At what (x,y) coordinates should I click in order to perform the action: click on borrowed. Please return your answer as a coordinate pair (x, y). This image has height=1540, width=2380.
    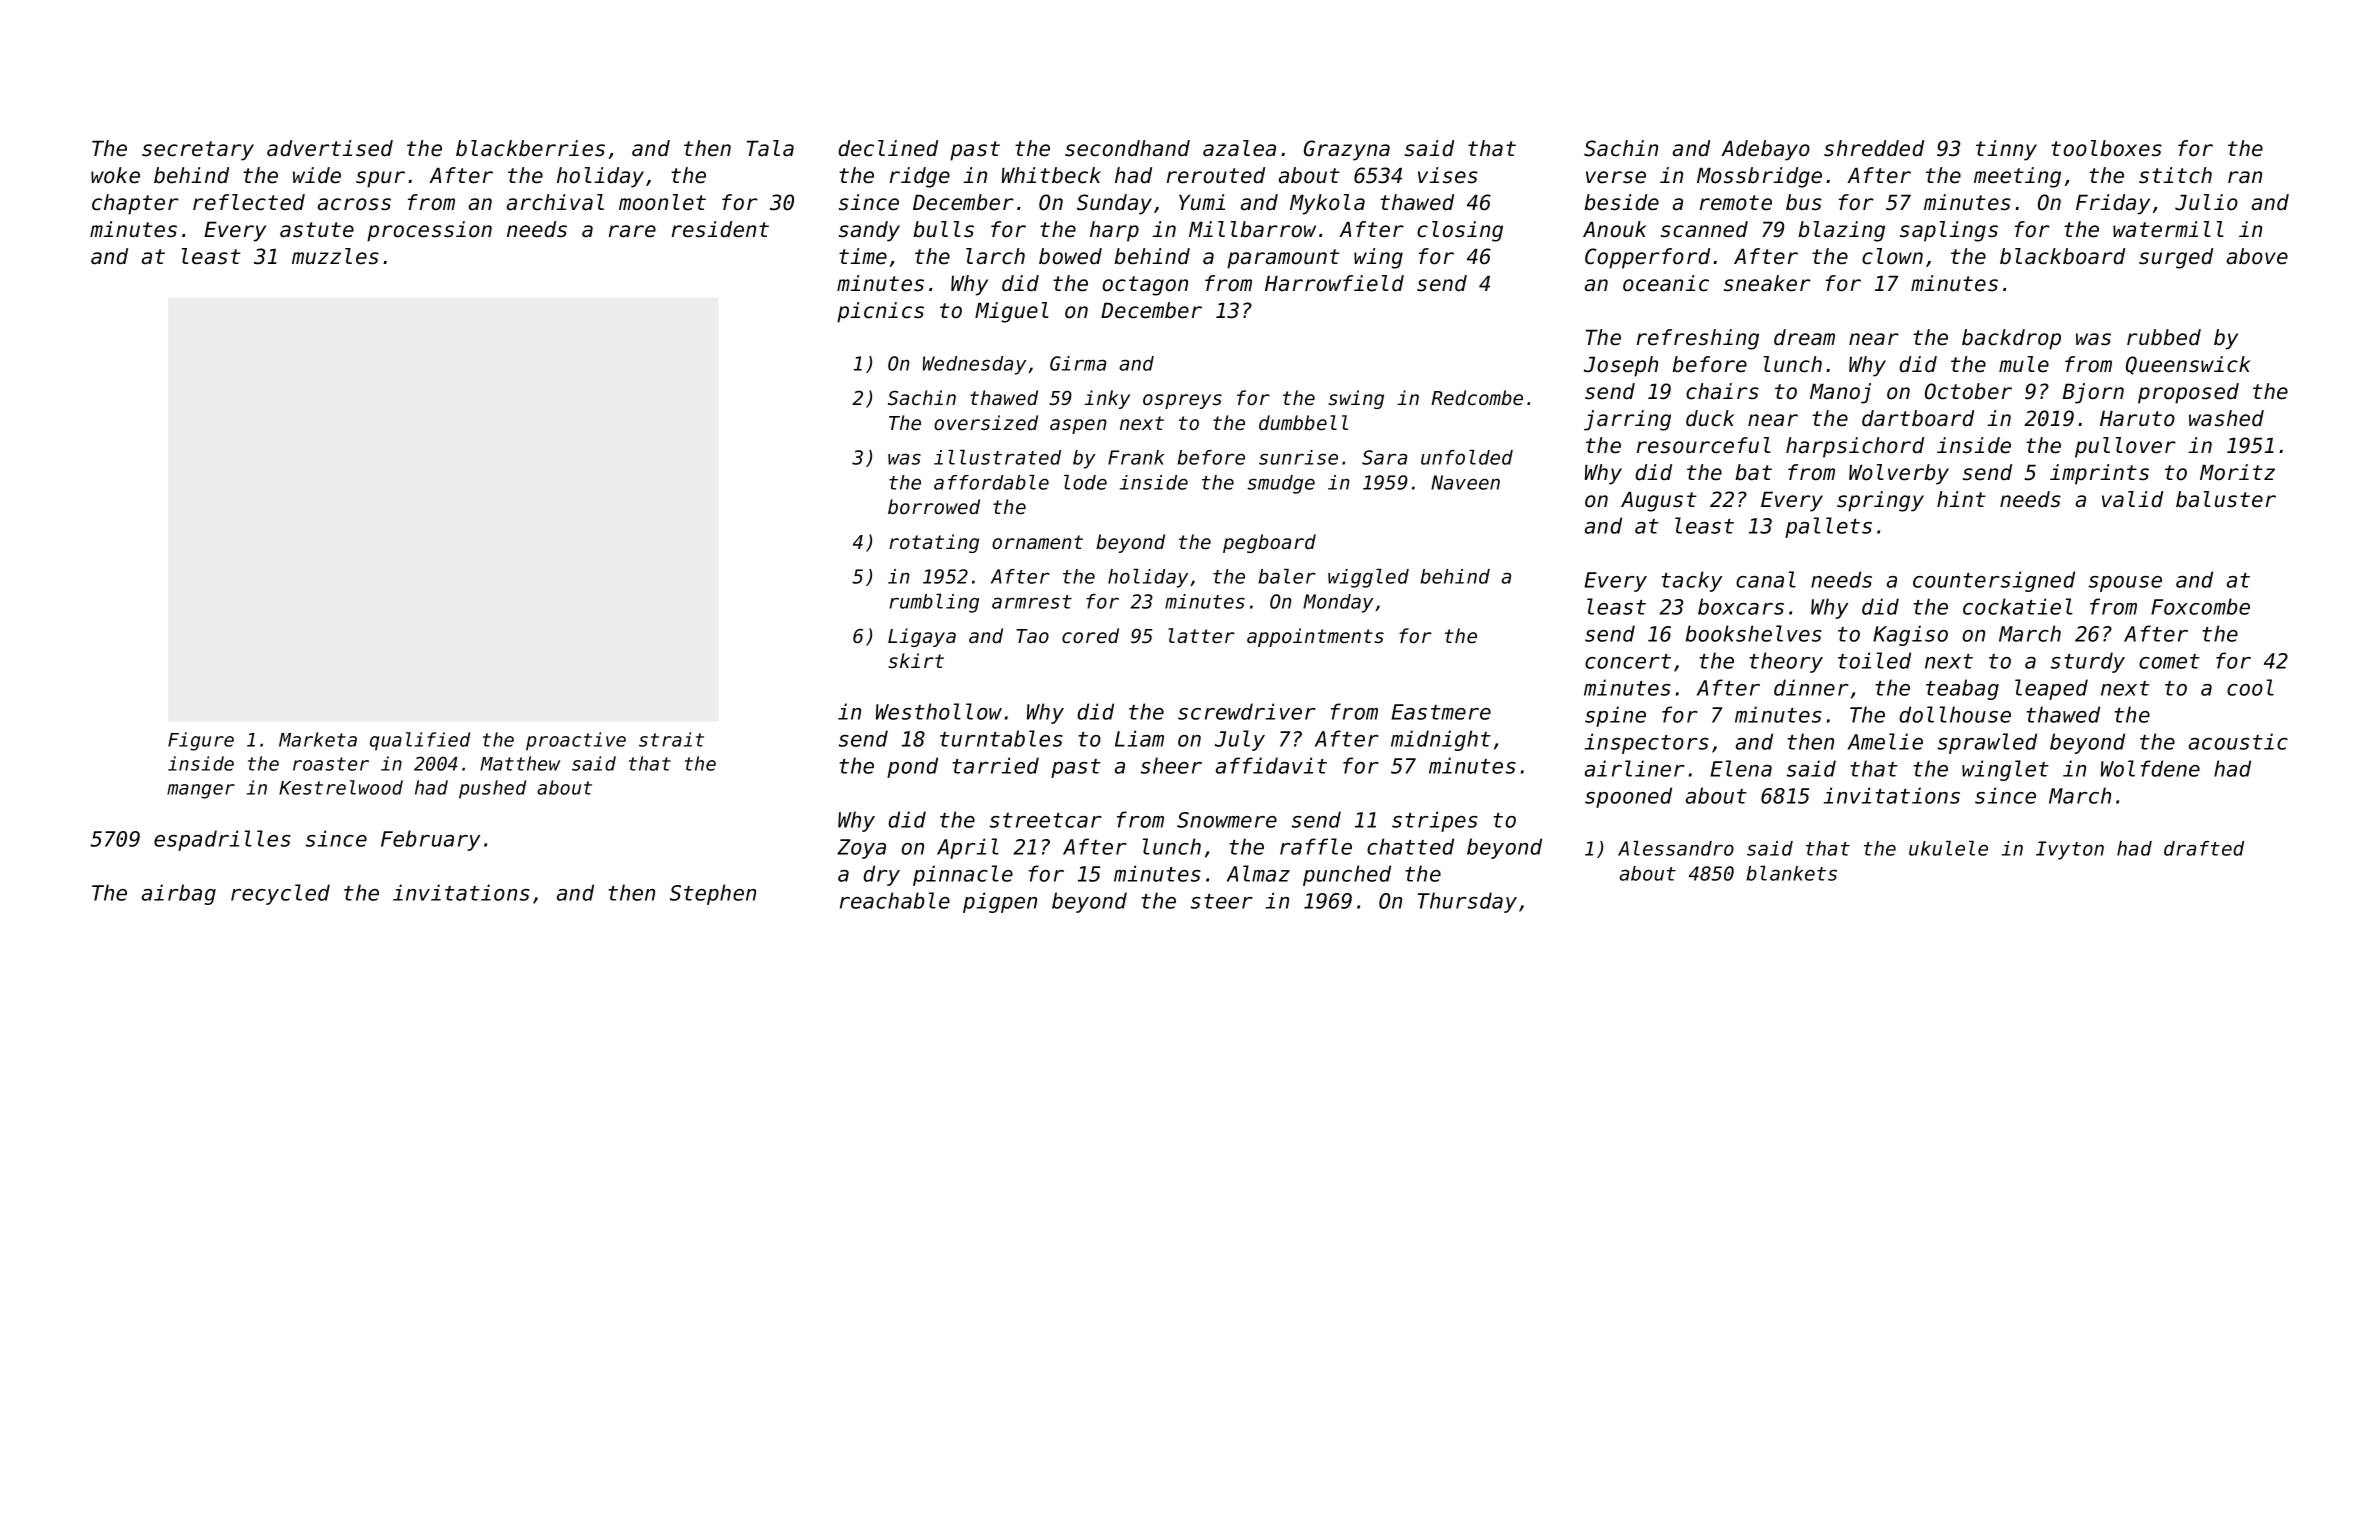
    Looking at the image, I should click on (934, 507).
